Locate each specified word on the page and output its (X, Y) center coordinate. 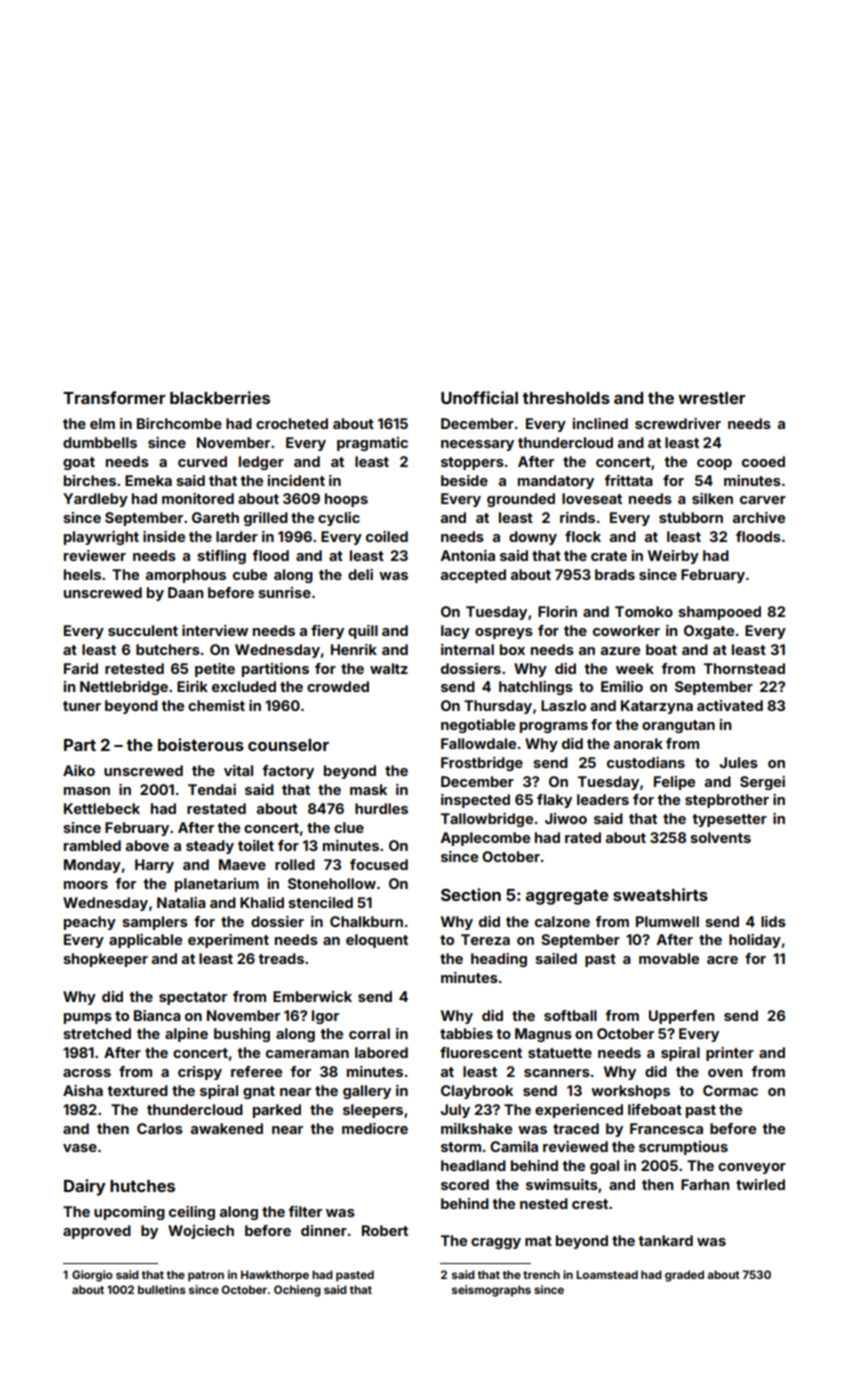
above (147, 845)
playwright (101, 538)
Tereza (485, 939)
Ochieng (297, 1291)
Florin (557, 611)
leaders (603, 799)
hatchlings (536, 688)
